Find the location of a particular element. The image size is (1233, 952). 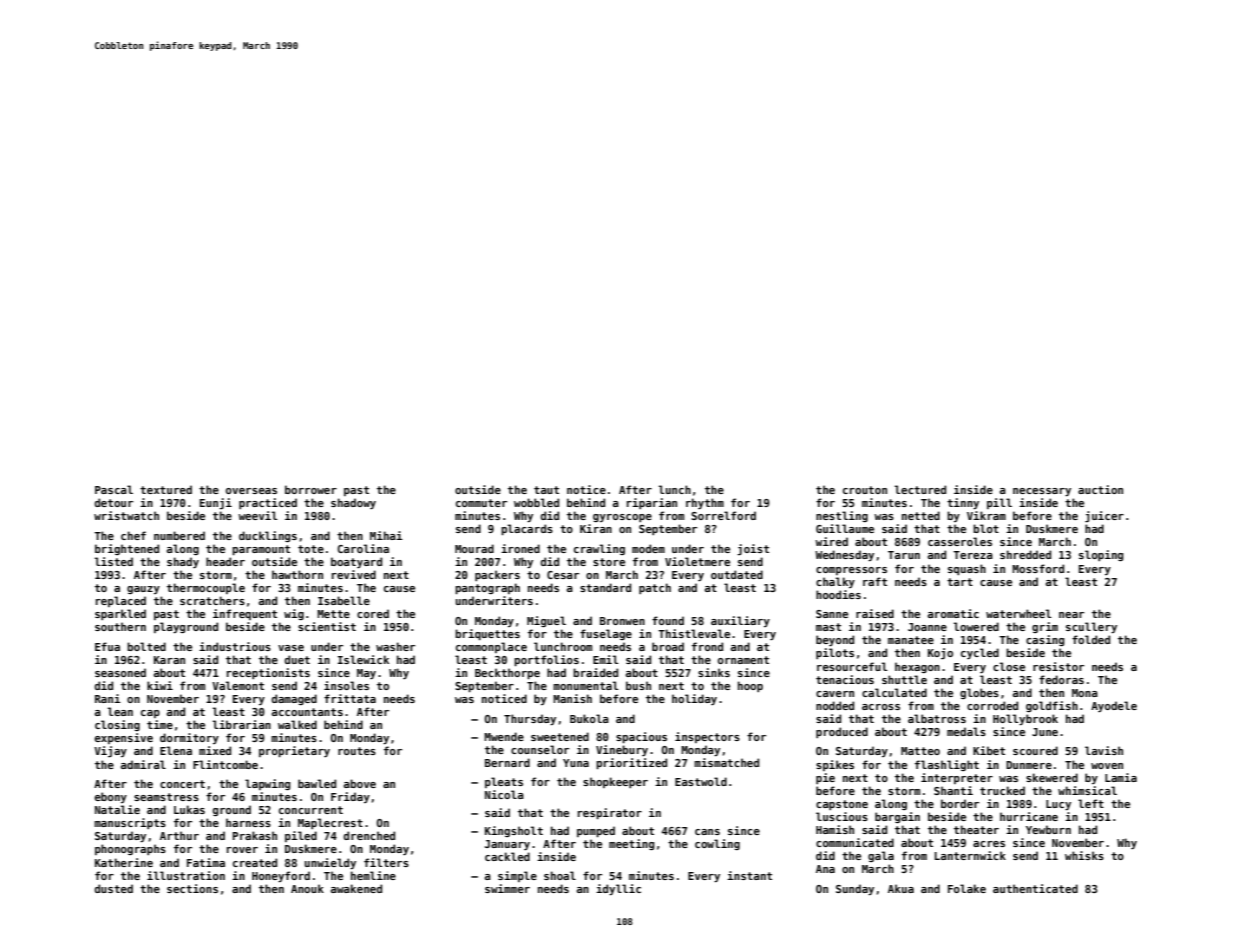

respirator is located at coordinates (610, 813).
